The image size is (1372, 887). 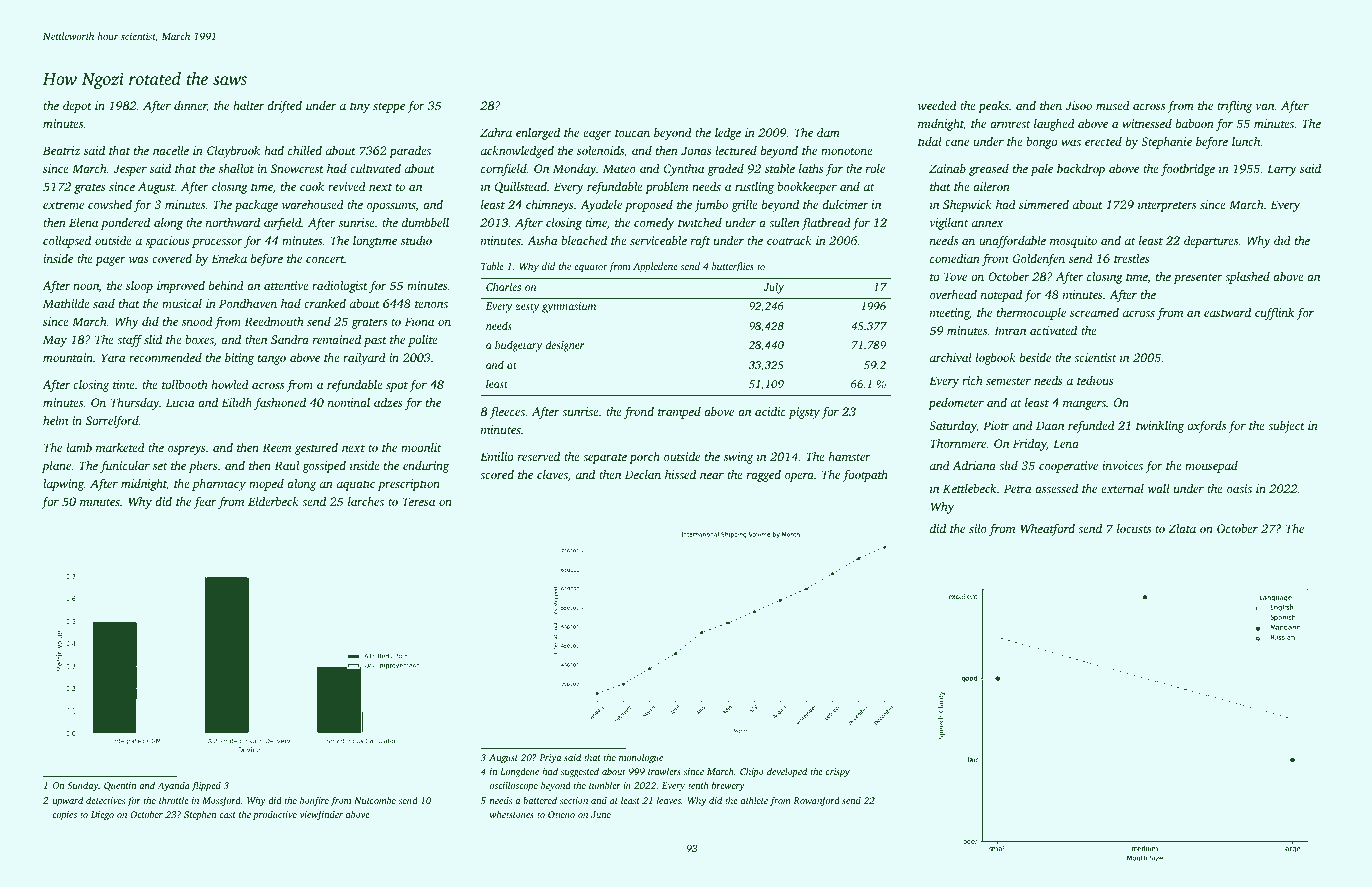 What do you see at coordinates (248, 303) in the screenshot?
I see `Pondhaven` at bounding box center [248, 303].
